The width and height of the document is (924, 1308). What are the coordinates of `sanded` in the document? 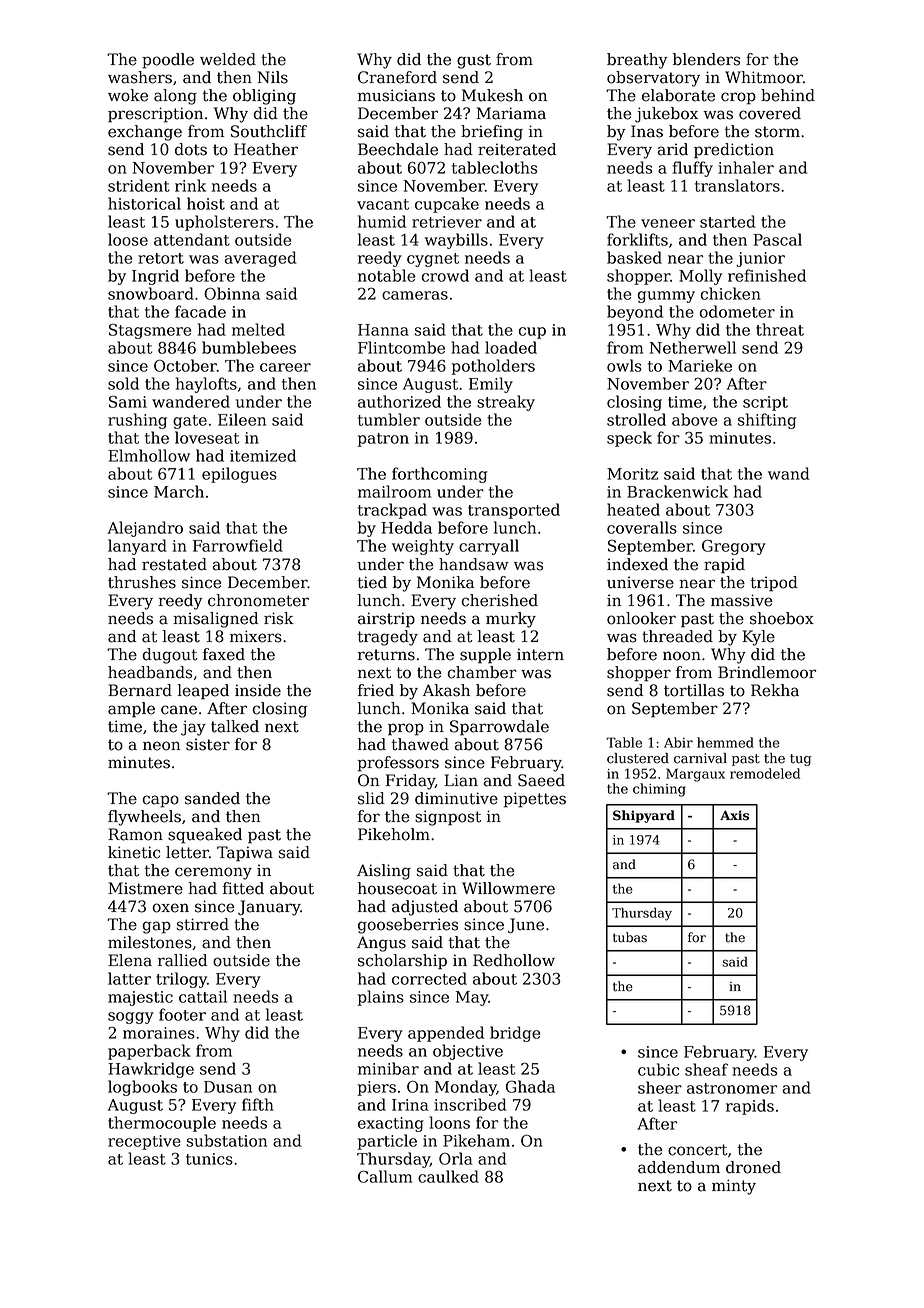 It's located at (212, 798).
